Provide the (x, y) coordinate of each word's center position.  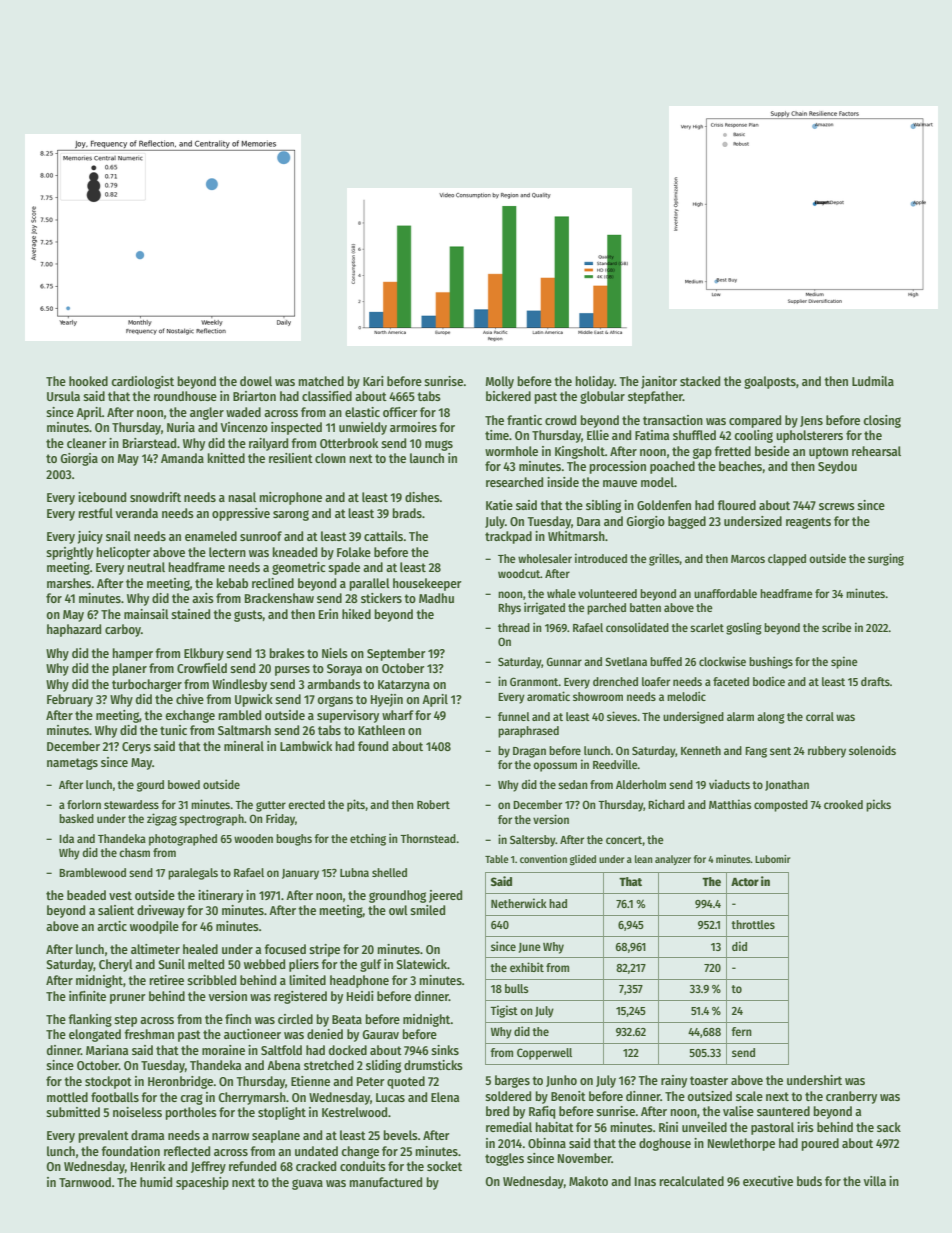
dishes (422, 497)
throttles (753, 924)
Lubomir (773, 859)
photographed (183, 840)
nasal (242, 497)
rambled (239, 715)
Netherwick (519, 903)
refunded (252, 1166)
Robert (433, 804)
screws (837, 506)
